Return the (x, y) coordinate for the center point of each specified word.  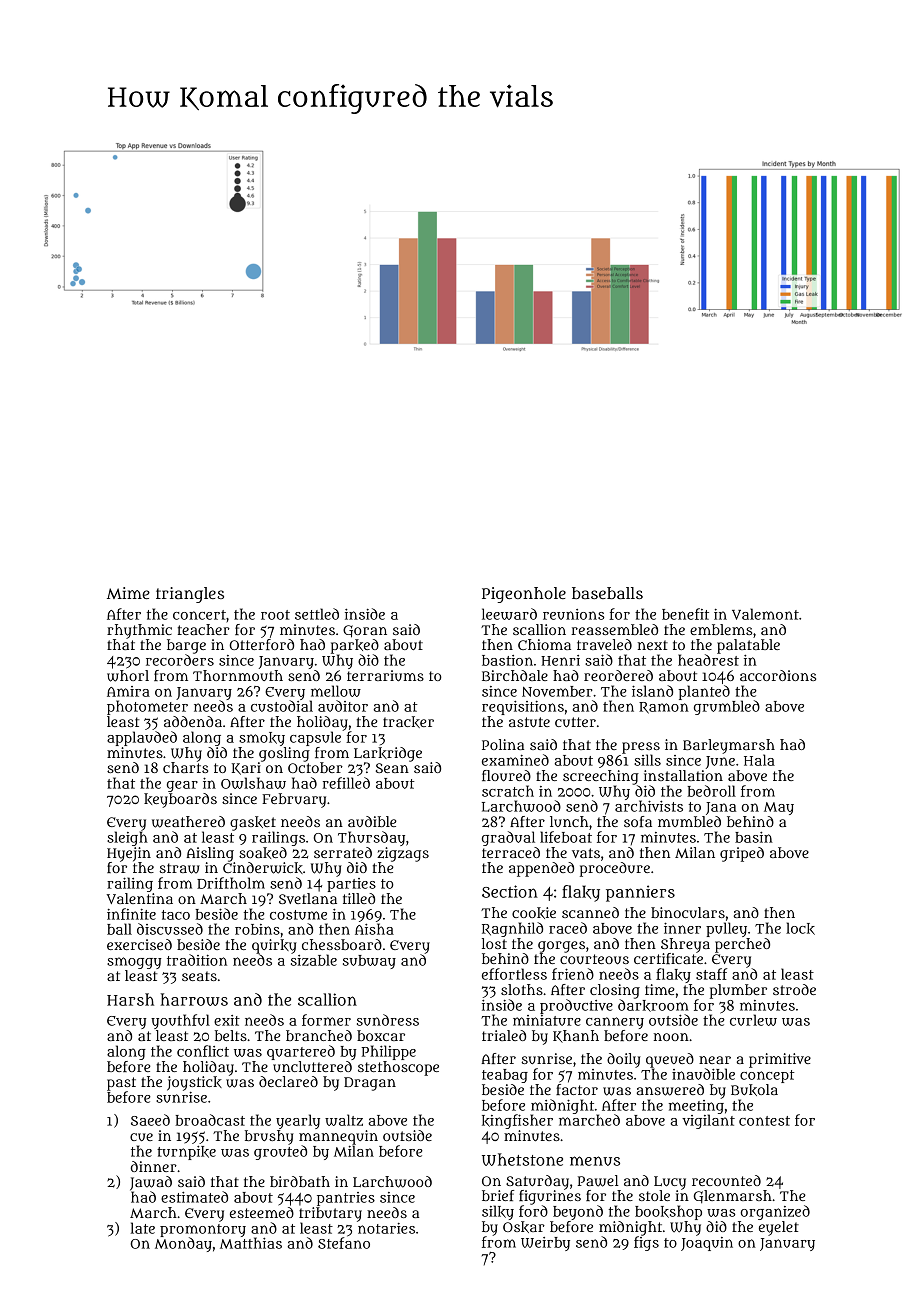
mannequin (338, 1137)
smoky (262, 739)
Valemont (765, 614)
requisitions (523, 708)
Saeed (150, 1120)
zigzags (403, 854)
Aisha (374, 929)
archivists (649, 806)
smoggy (134, 963)
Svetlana (308, 898)
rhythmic (139, 631)
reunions (574, 614)
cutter (575, 722)
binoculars (688, 912)
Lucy (670, 1183)
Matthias (251, 1243)
